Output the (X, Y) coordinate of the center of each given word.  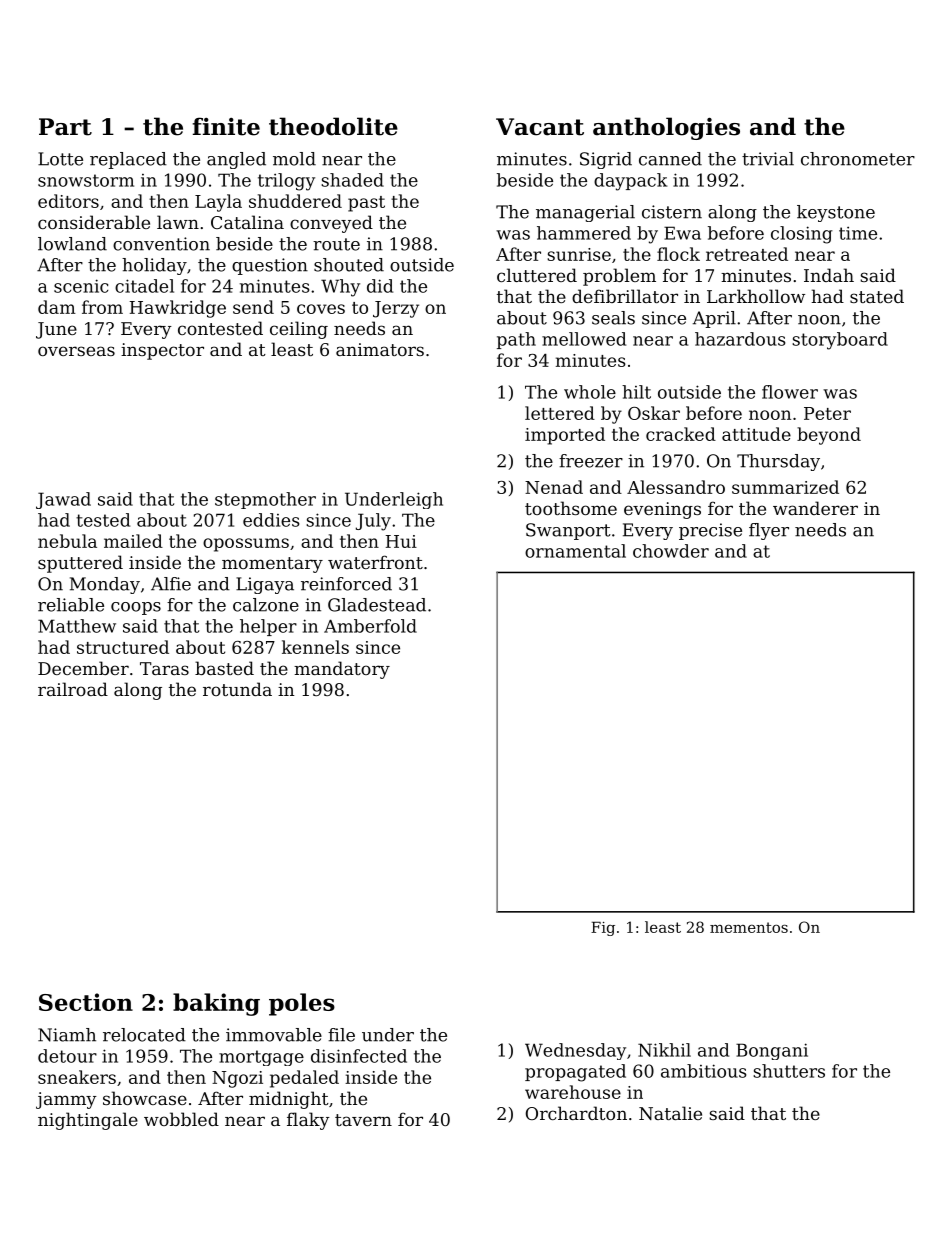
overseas (76, 351)
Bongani (772, 1051)
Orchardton (576, 1113)
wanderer (815, 508)
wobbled (181, 1119)
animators (380, 349)
